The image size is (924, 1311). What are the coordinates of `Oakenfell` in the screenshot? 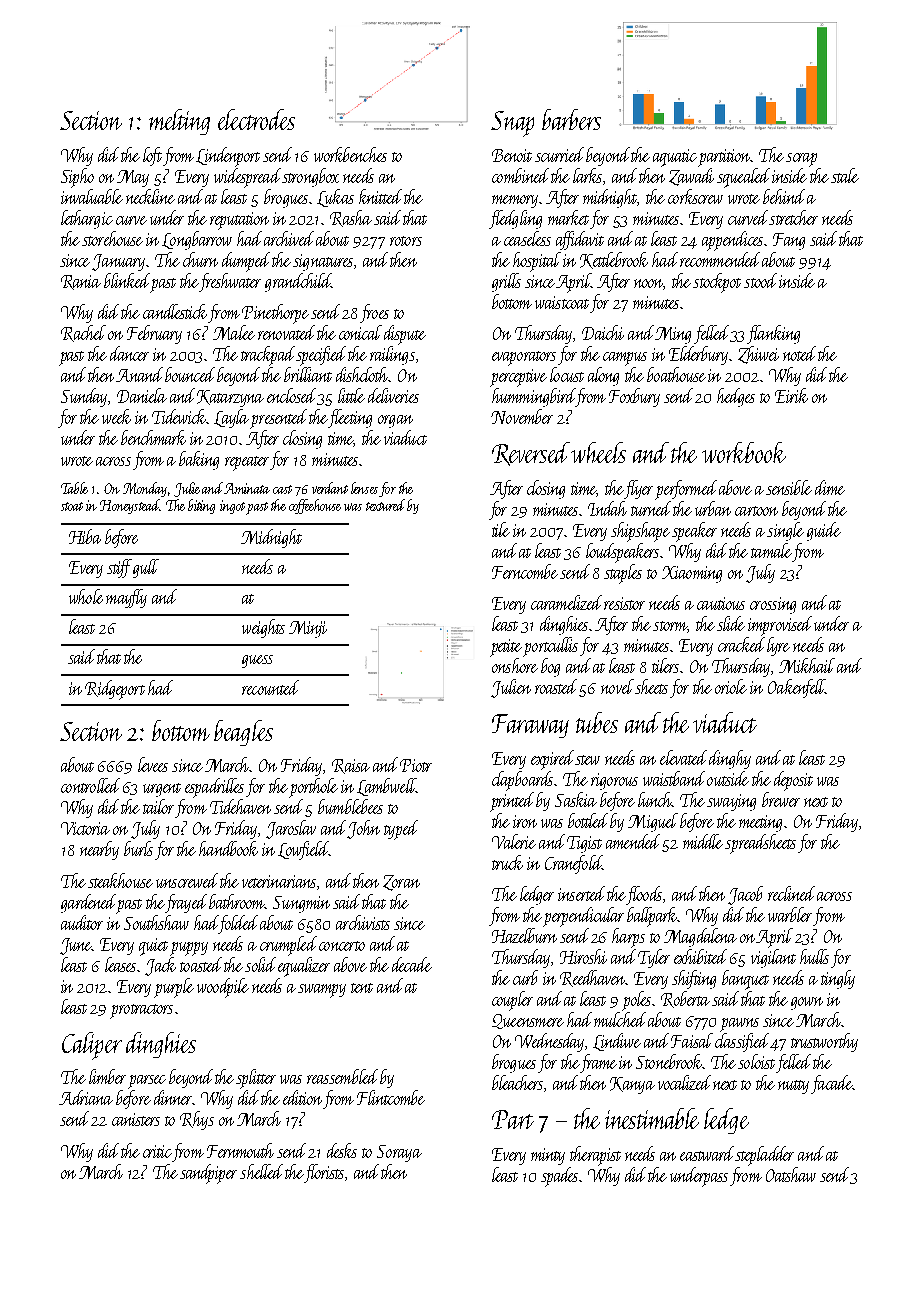 It's located at (796, 688).
